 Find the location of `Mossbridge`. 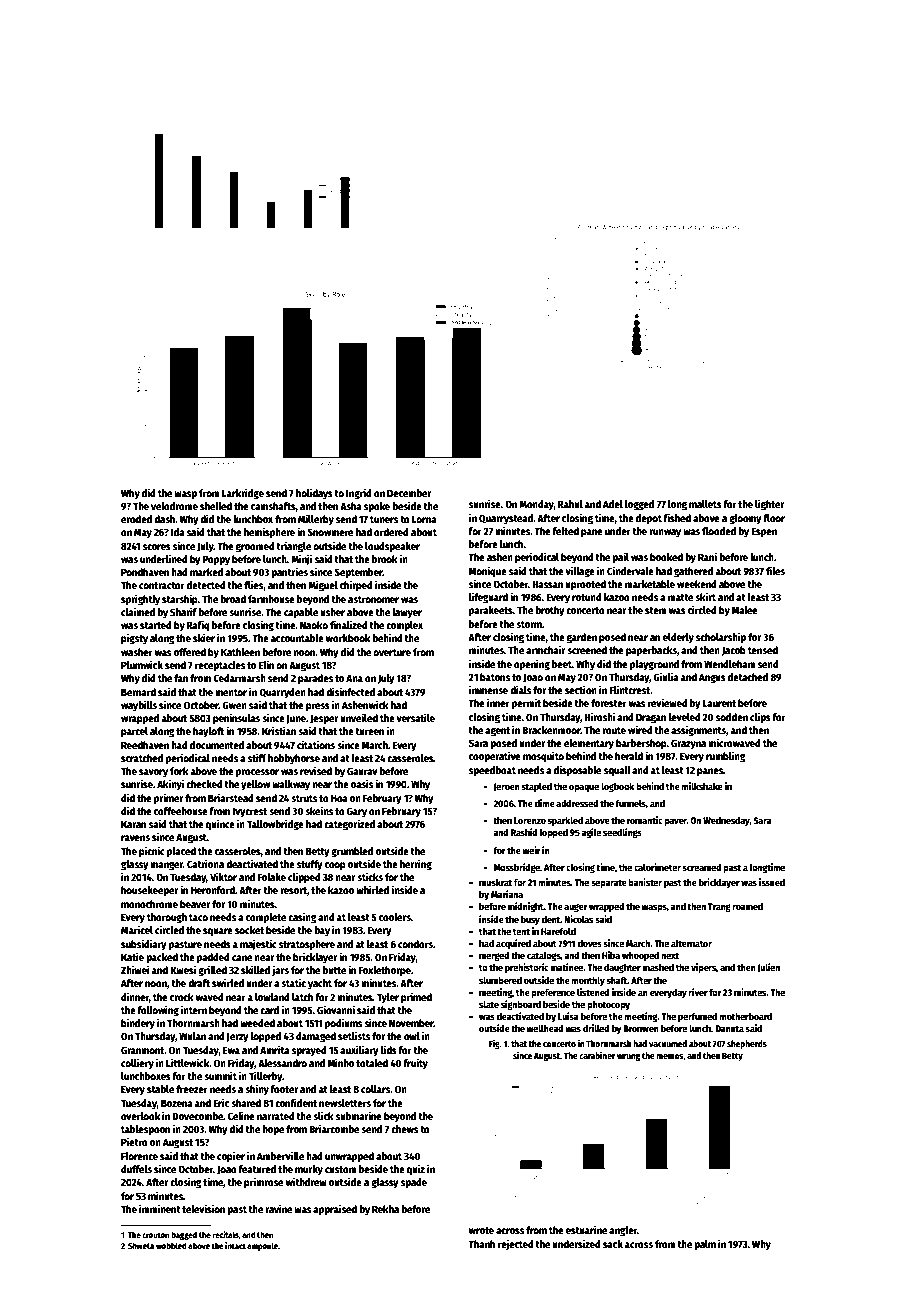

Mossbridge is located at coordinates (517, 868).
